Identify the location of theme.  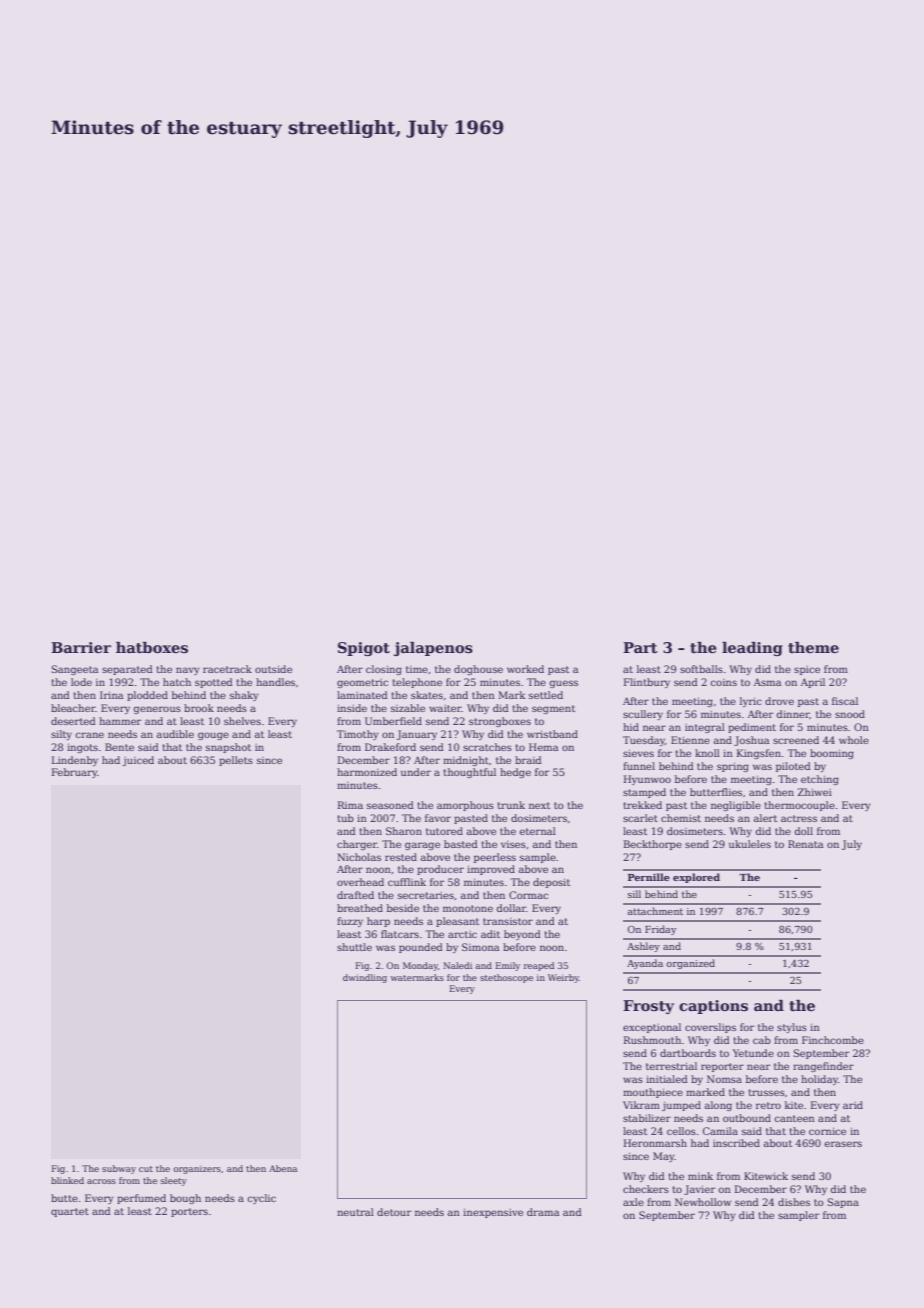
(813, 647).
